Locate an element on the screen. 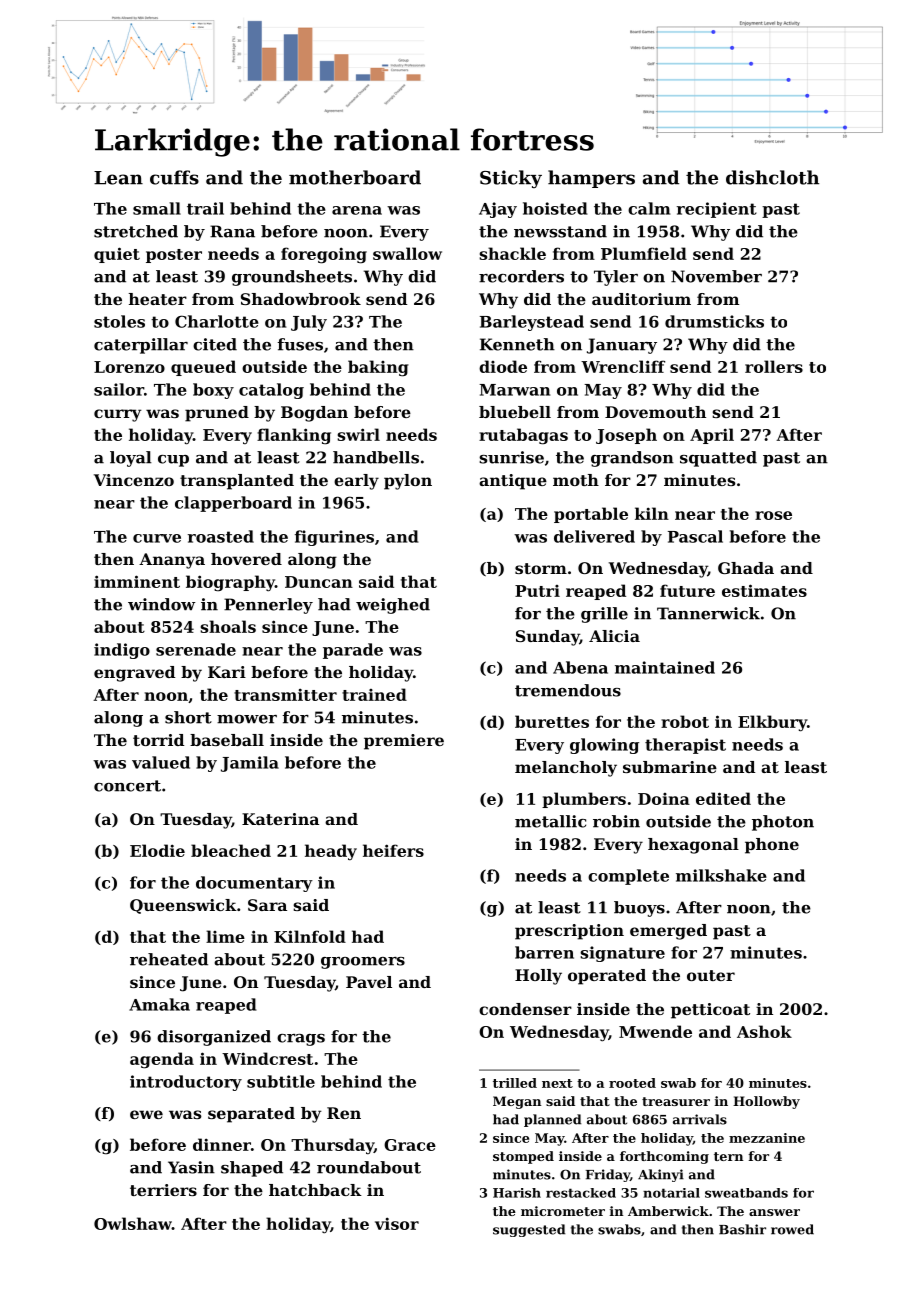 The image size is (924, 1308). weighed is located at coordinates (393, 606).
